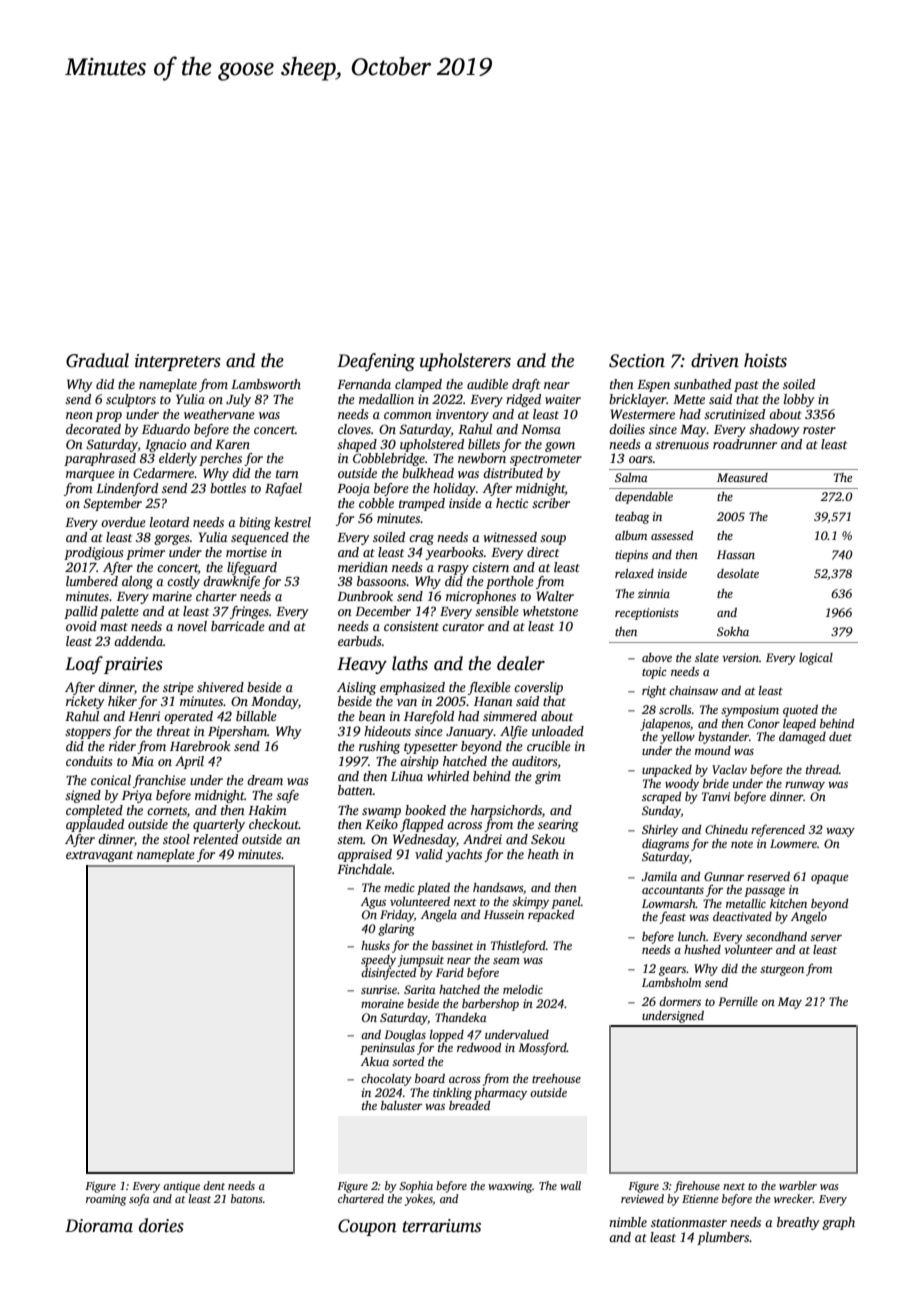 Image resolution: width=924 pixels, height=1308 pixels. What do you see at coordinates (169, 522) in the image?
I see `leotard` at bounding box center [169, 522].
